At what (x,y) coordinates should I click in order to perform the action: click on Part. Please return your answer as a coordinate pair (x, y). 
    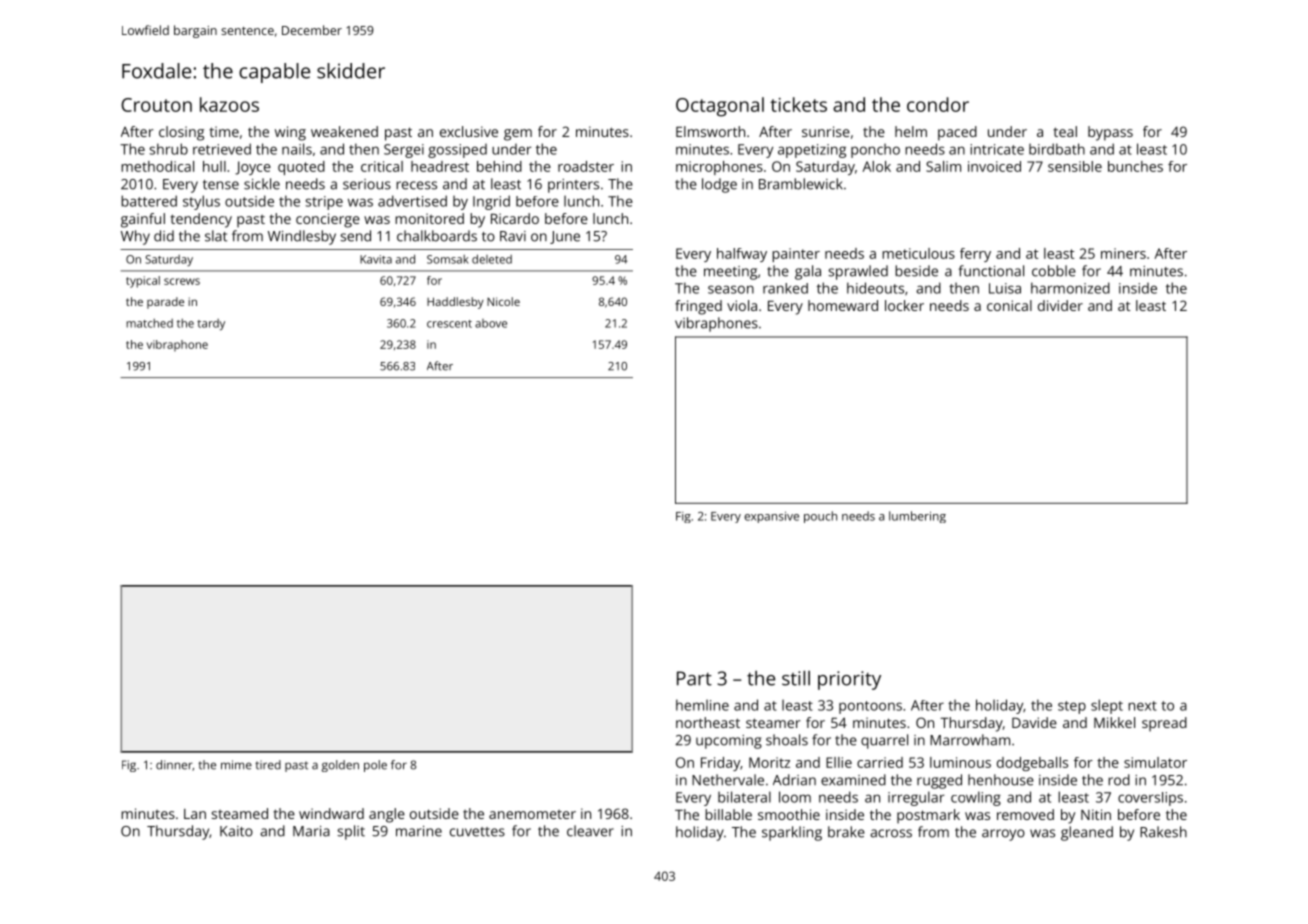
    Looking at the image, I should click on (694, 678).
